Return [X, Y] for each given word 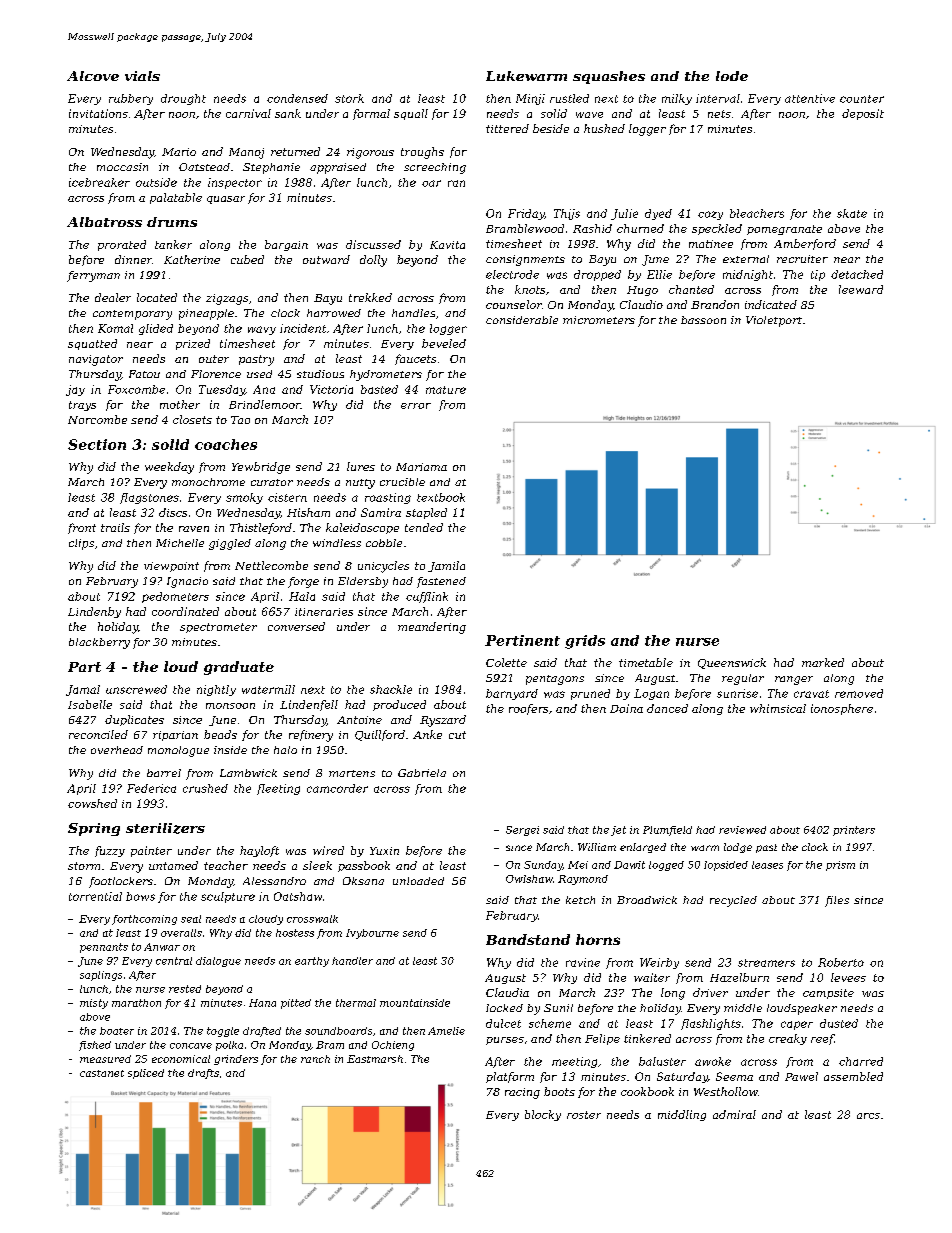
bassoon [703, 320]
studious [320, 374]
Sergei [522, 831]
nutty [360, 484]
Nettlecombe [271, 565]
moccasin [122, 167]
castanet [102, 1073]
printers [854, 831]
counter [862, 99]
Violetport [774, 321]
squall [411, 114]
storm [84, 866]
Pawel [801, 1076]
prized [193, 344]
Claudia [507, 992]
